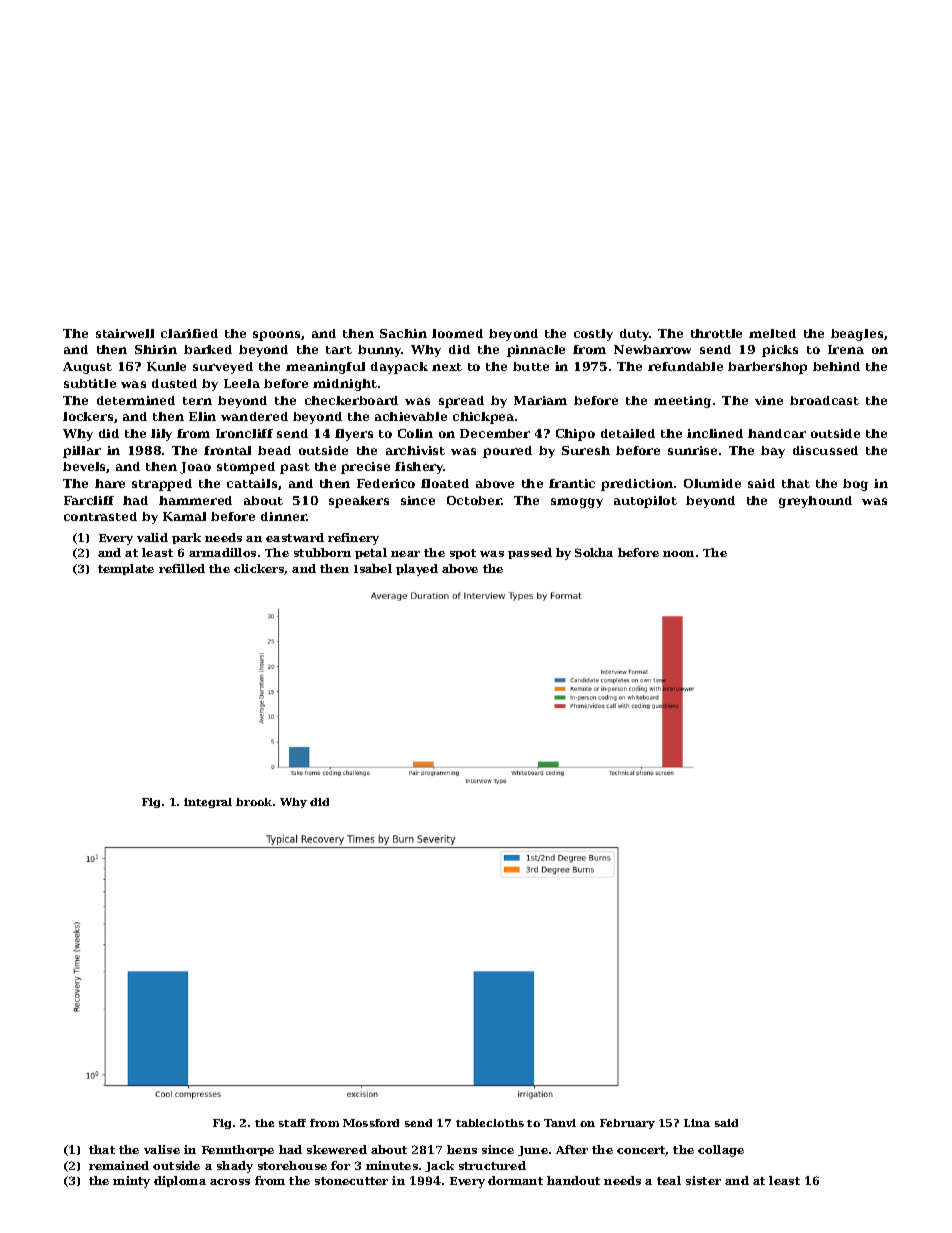 Image resolution: width=952 pixels, height=1233 pixels. What do you see at coordinates (417, 570) in the screenshot?
I see `played` at bounding box center [417, 570].
